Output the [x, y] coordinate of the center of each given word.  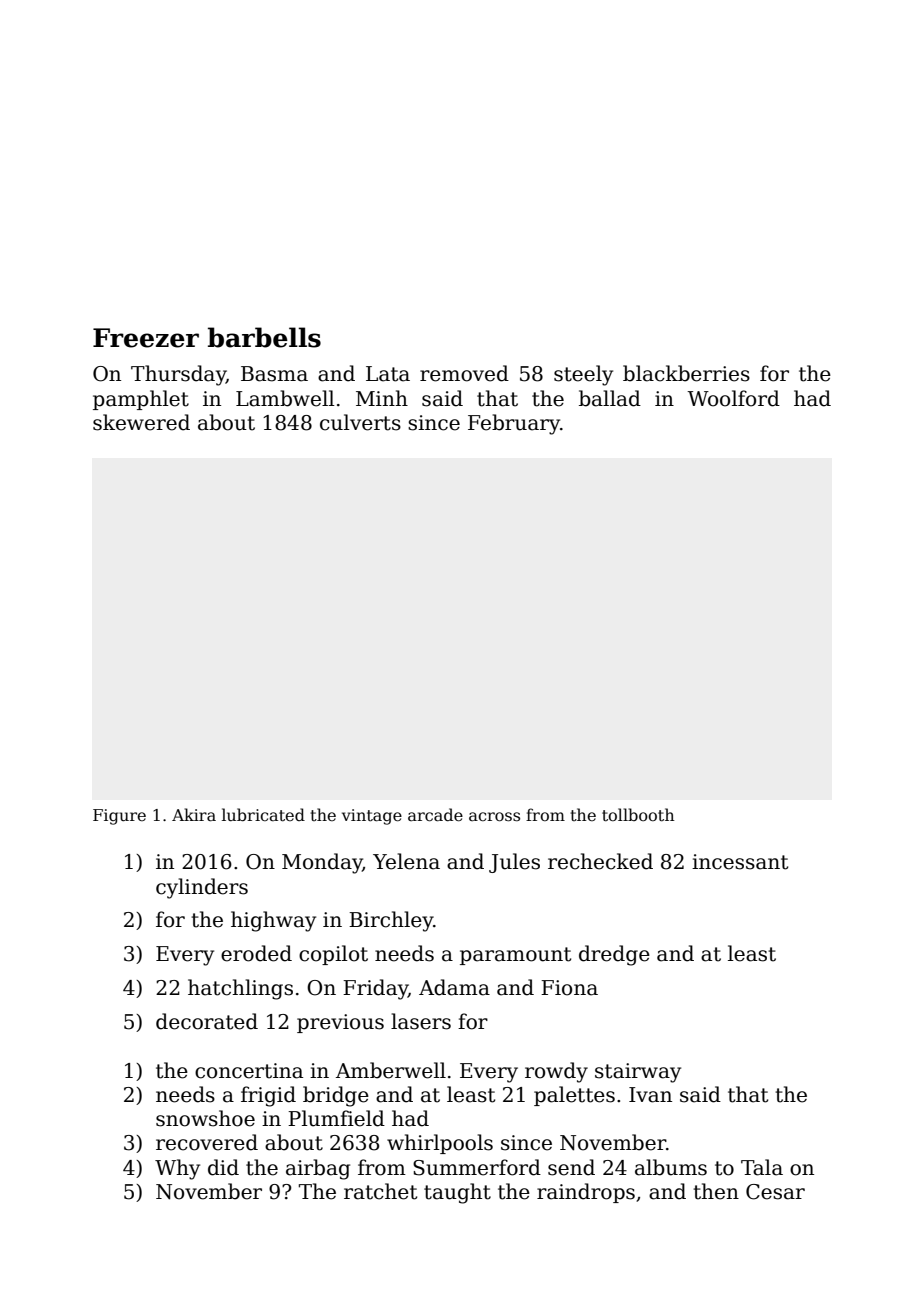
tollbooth [638, 815]
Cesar [775, 1192]
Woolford [733, 398]
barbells [264, 337]
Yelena [406, 861]
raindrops [586, 1193]
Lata [388, 374]
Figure [119, 817]
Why [177, 1169]
